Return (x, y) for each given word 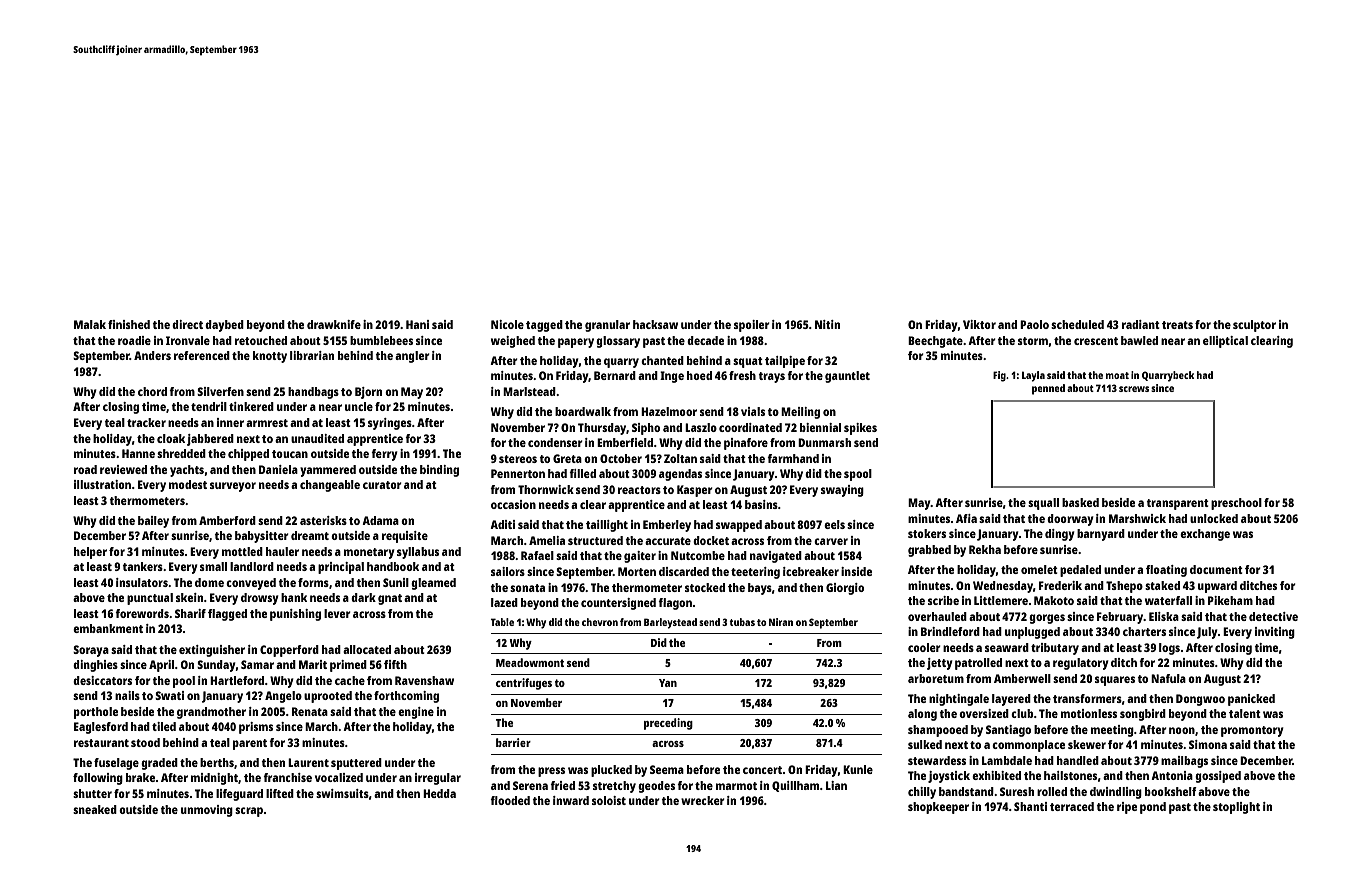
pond (1153, 808)
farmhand (793, 458)
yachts (187, 471)
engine (416, 713)
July (1207, 633)
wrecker (703, 800)
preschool (1236, 504)
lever (337, 613)
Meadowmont (530, 662)
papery (576, 343)
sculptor (1254, 326)
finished (129, 324)
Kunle (858, 769)
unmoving (207, 811)
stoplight (1236, 808)
